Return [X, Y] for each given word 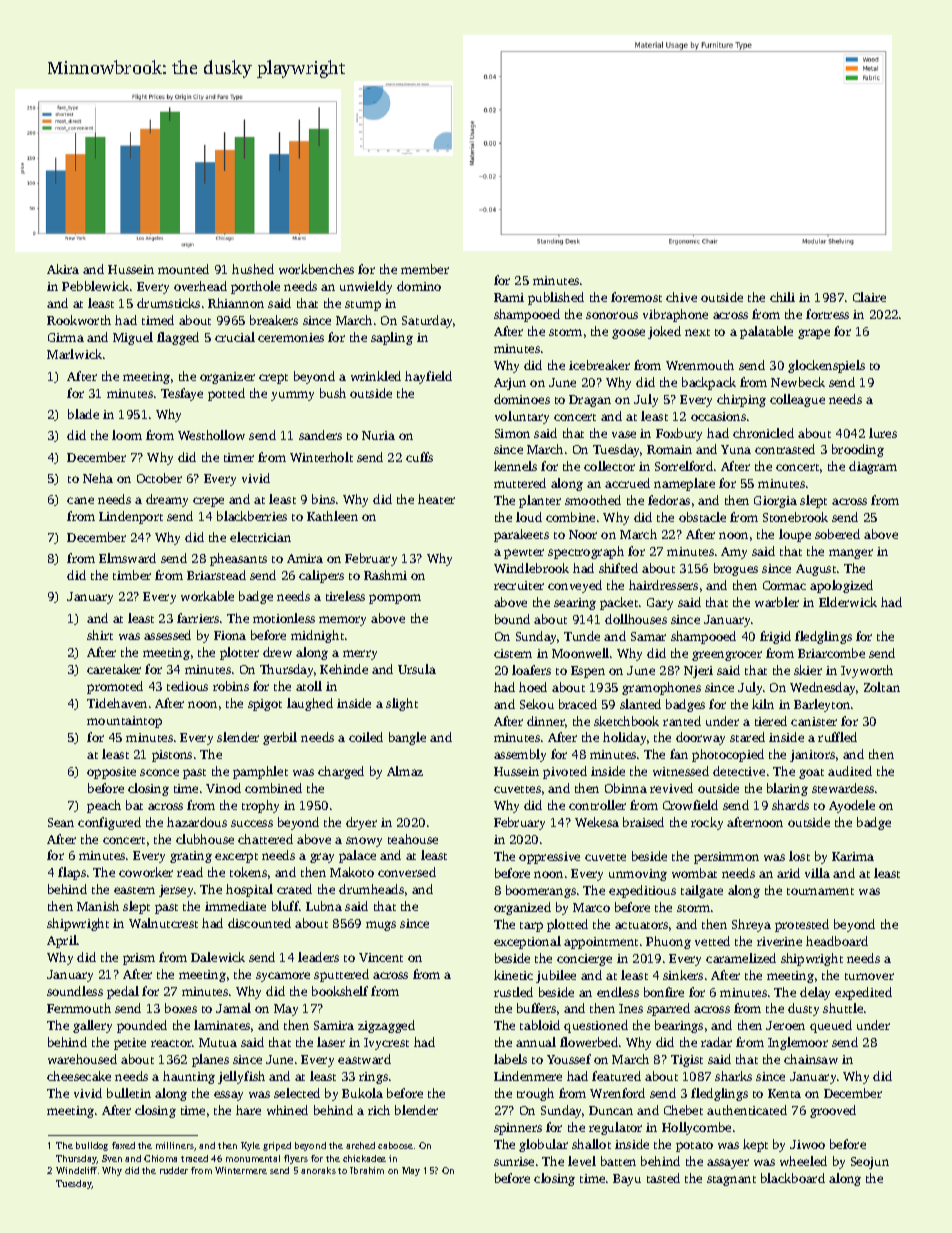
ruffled [837, 737]
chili [782, 297]
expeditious [642, 891]
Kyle [250, 1146]
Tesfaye [182, 394]
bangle [407, 738]
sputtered [341, 975]
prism [139, 959]
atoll [309, 686]
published [556, 298]
